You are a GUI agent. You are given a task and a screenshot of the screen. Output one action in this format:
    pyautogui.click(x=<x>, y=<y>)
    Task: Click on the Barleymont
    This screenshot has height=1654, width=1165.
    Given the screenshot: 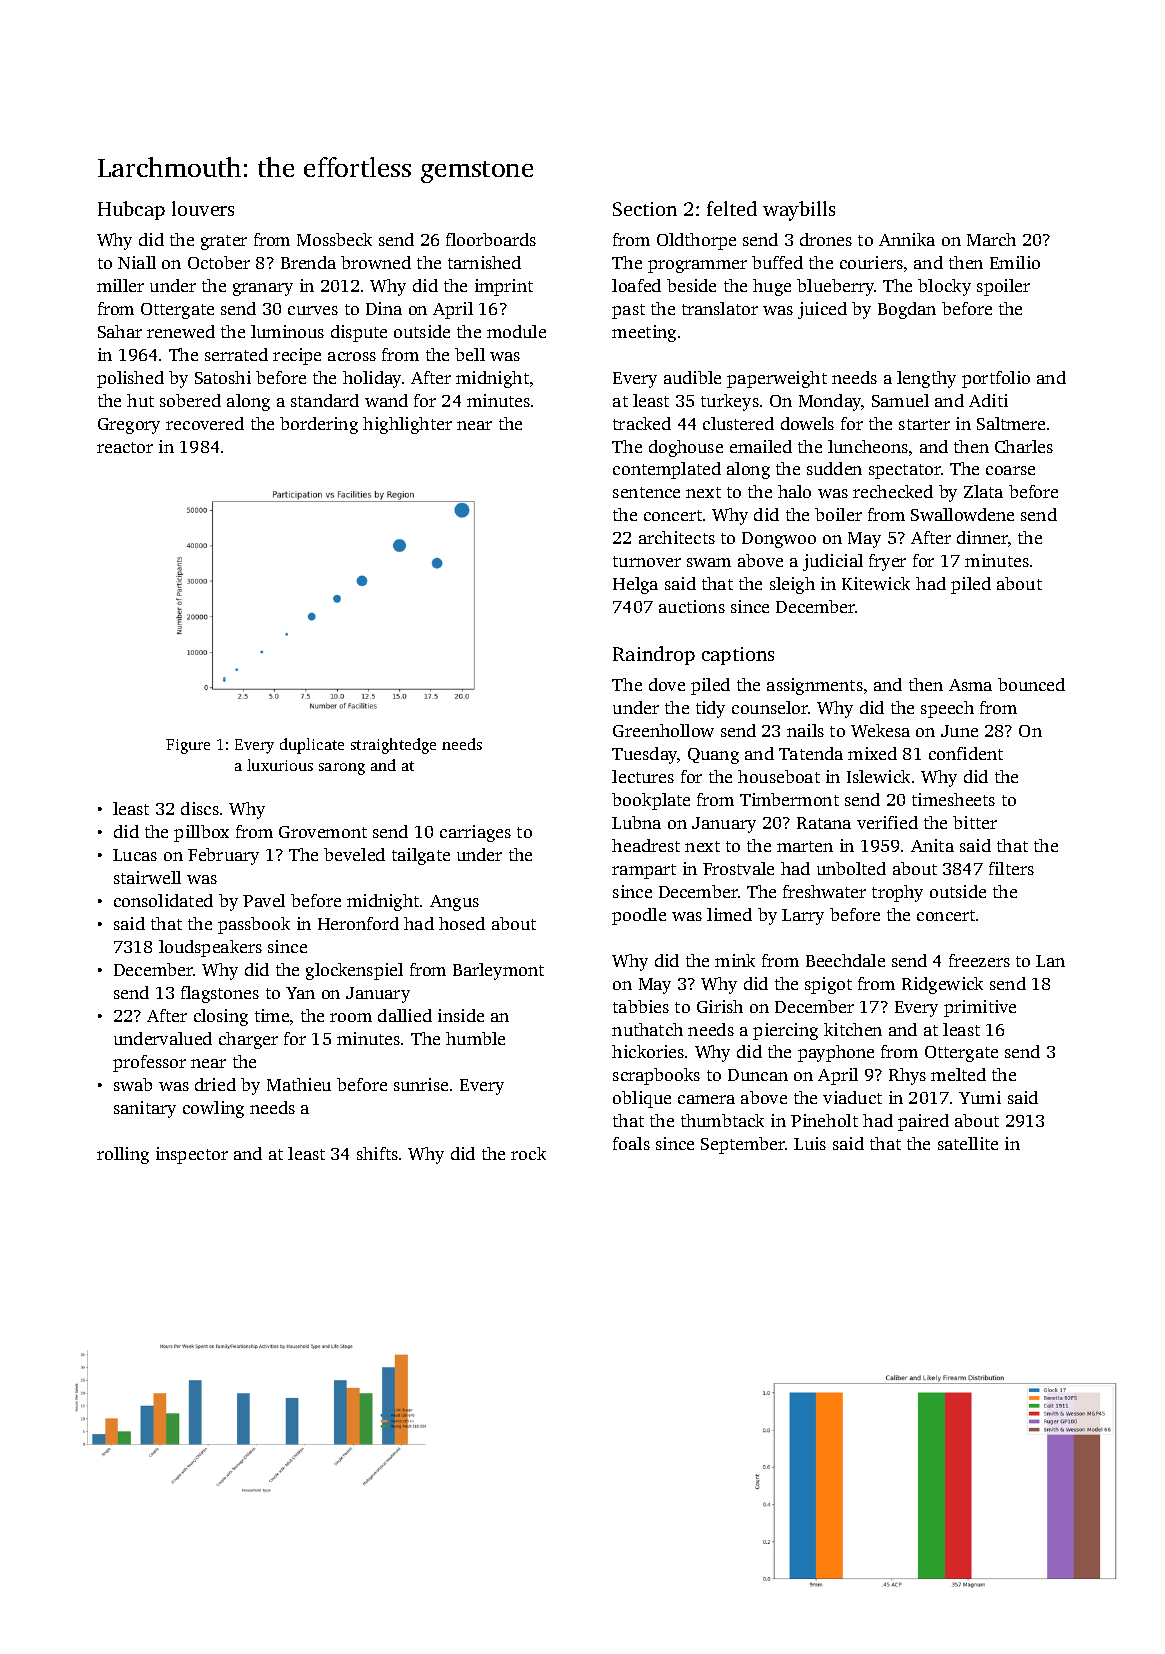 What is the action you would take?
    pyautogui.click(x=498, y=971)
